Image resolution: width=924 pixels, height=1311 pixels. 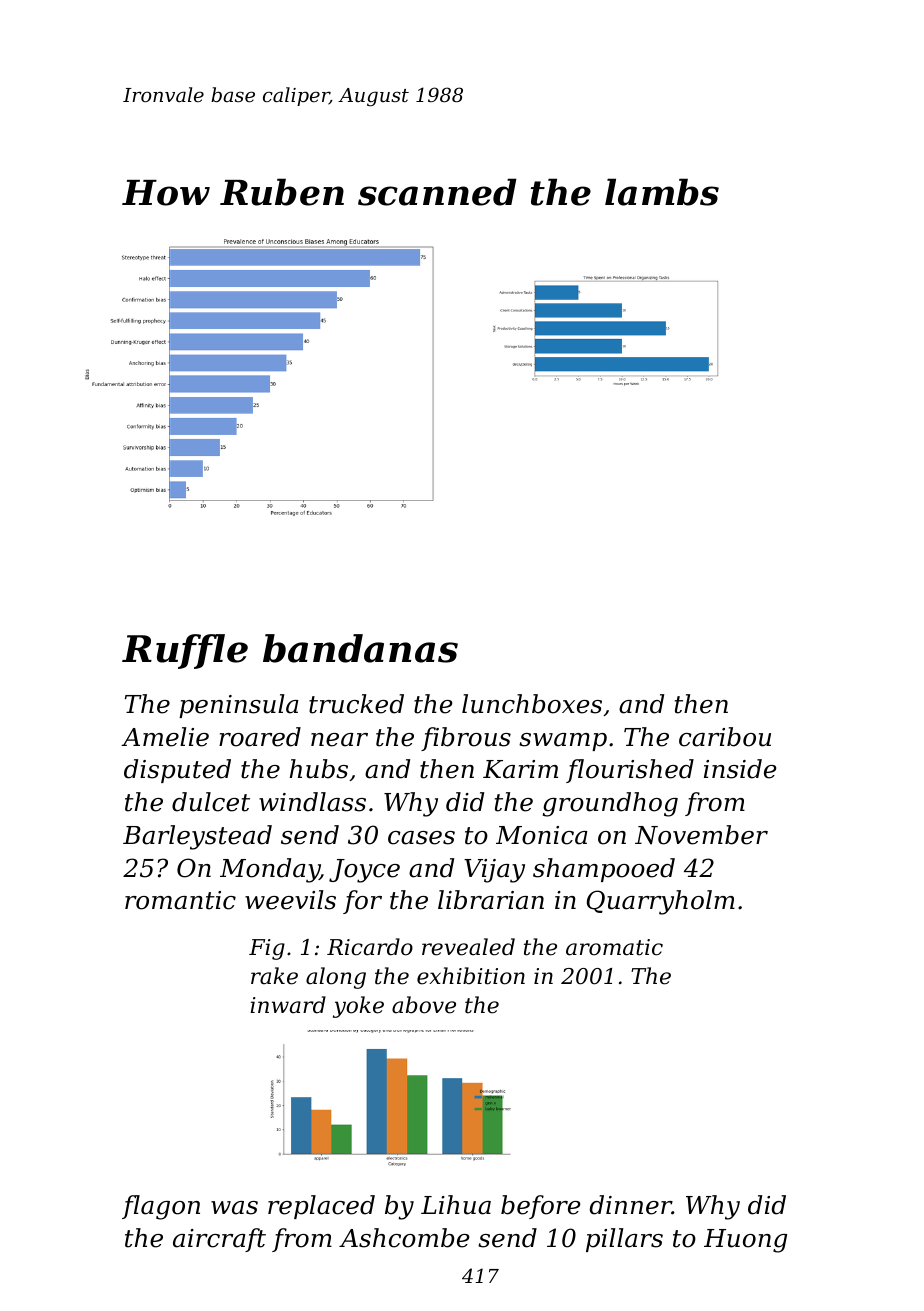 I want to click on lunchboxes, so click(x=532, y=704).
